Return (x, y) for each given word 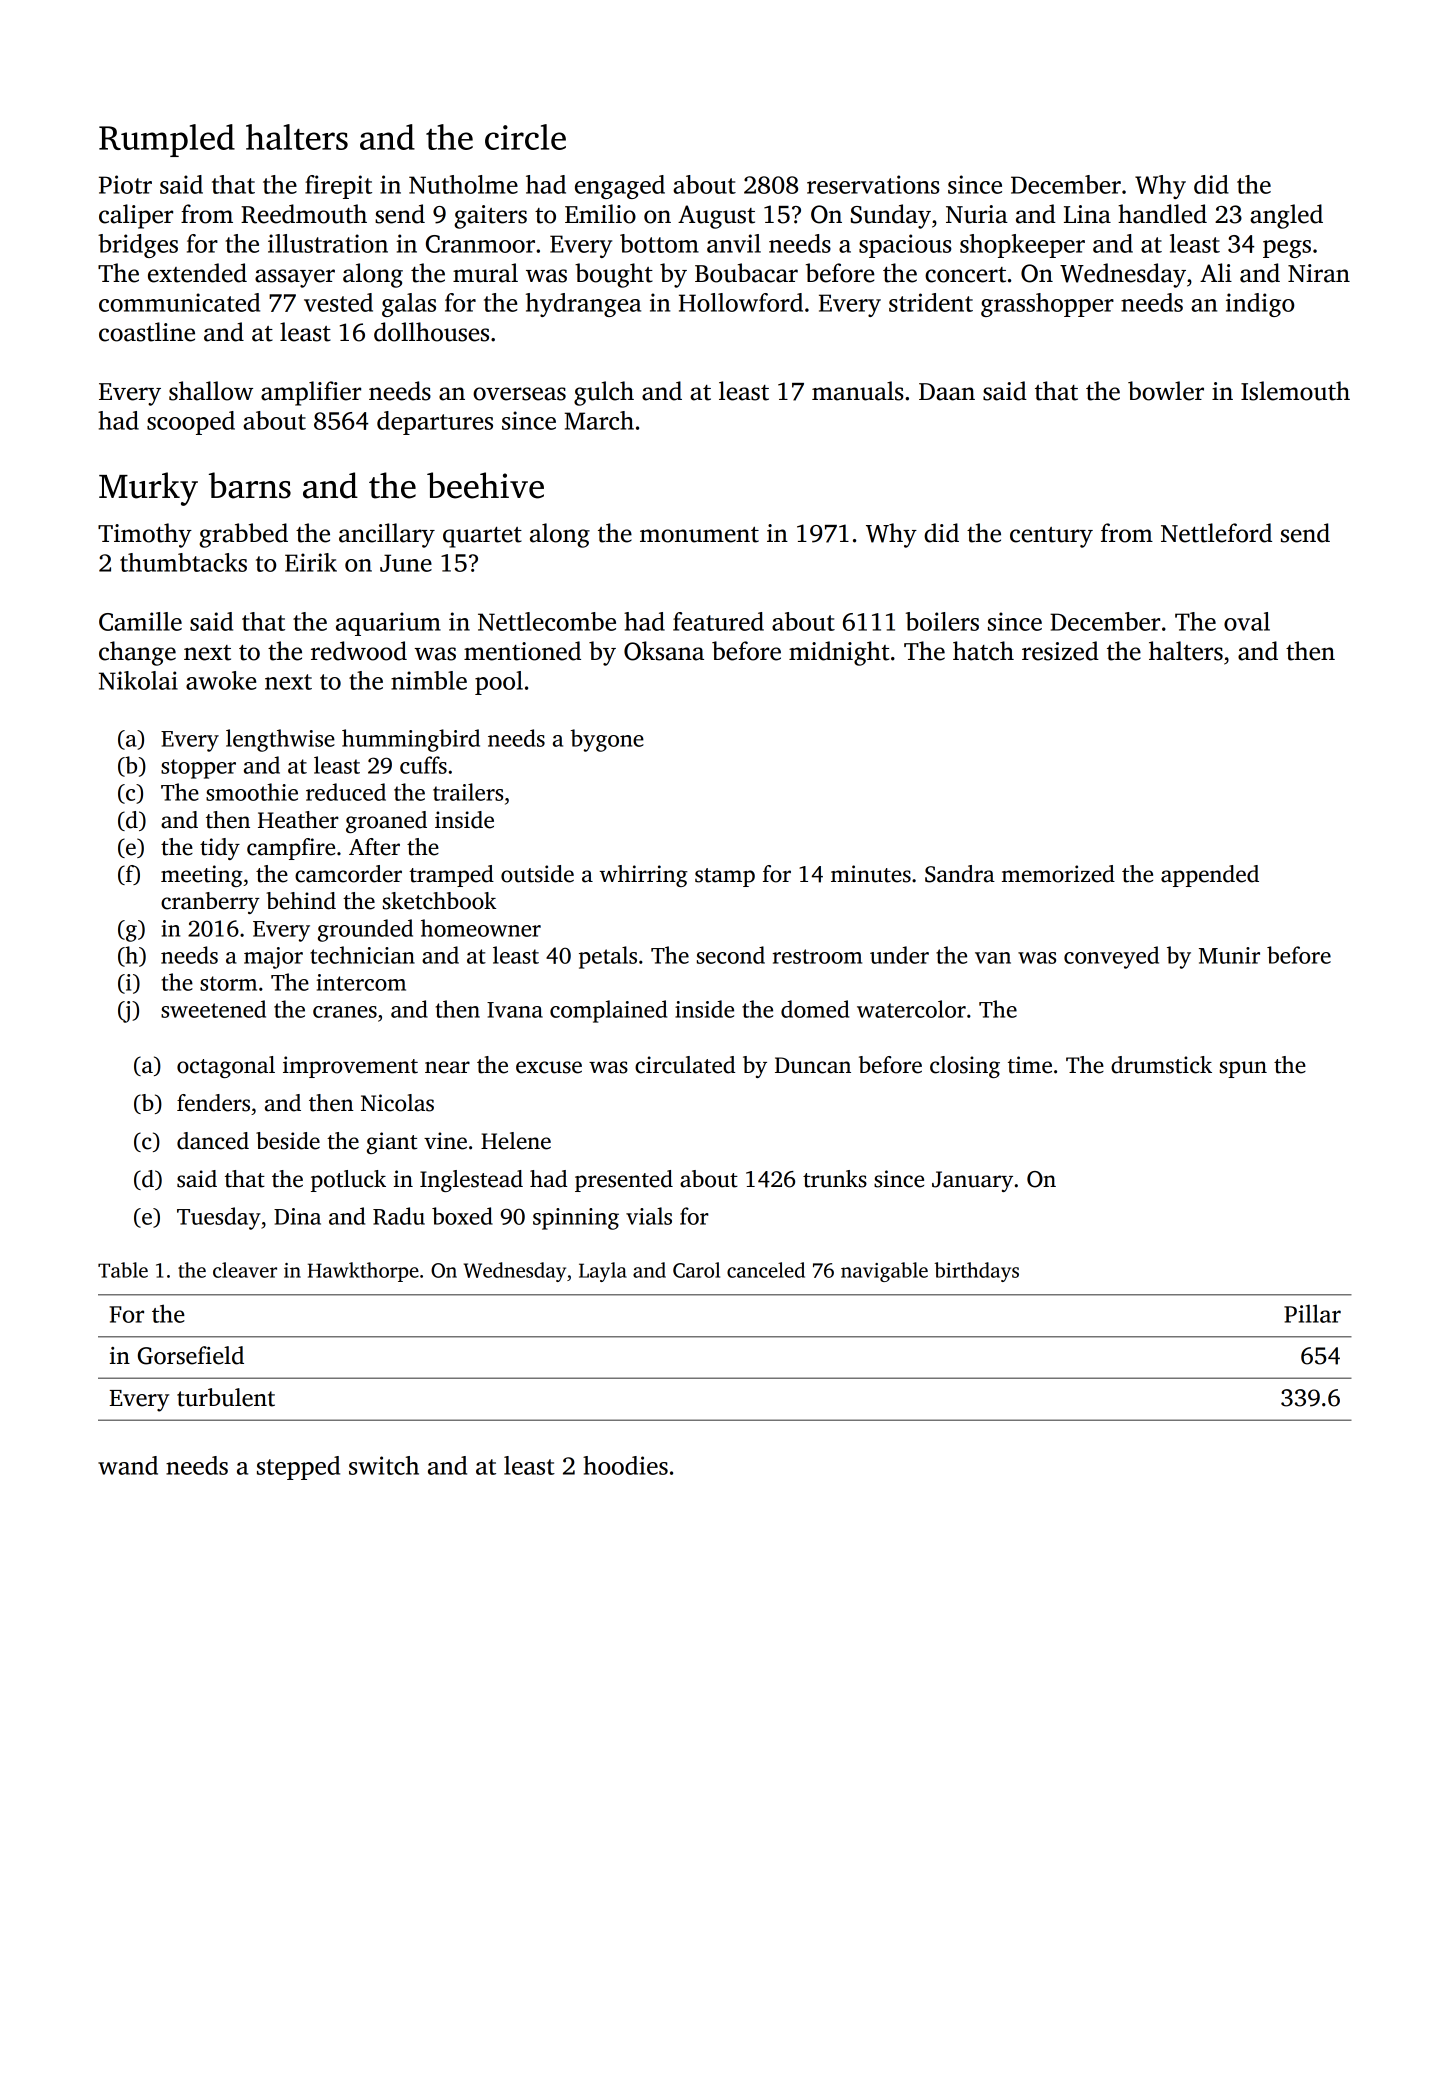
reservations (873, 184)
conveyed (1111, 957)
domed (815, 1009)
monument (699, 535)
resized (1060, 651)
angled (1286, 216)
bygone (607, 740)
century (1051, 537)
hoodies (625, 1465)
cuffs (423, 765)
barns (250, 485)
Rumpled (167, 140)
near (447, 1067)
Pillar (1312, 1313)
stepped (298, 1468)
